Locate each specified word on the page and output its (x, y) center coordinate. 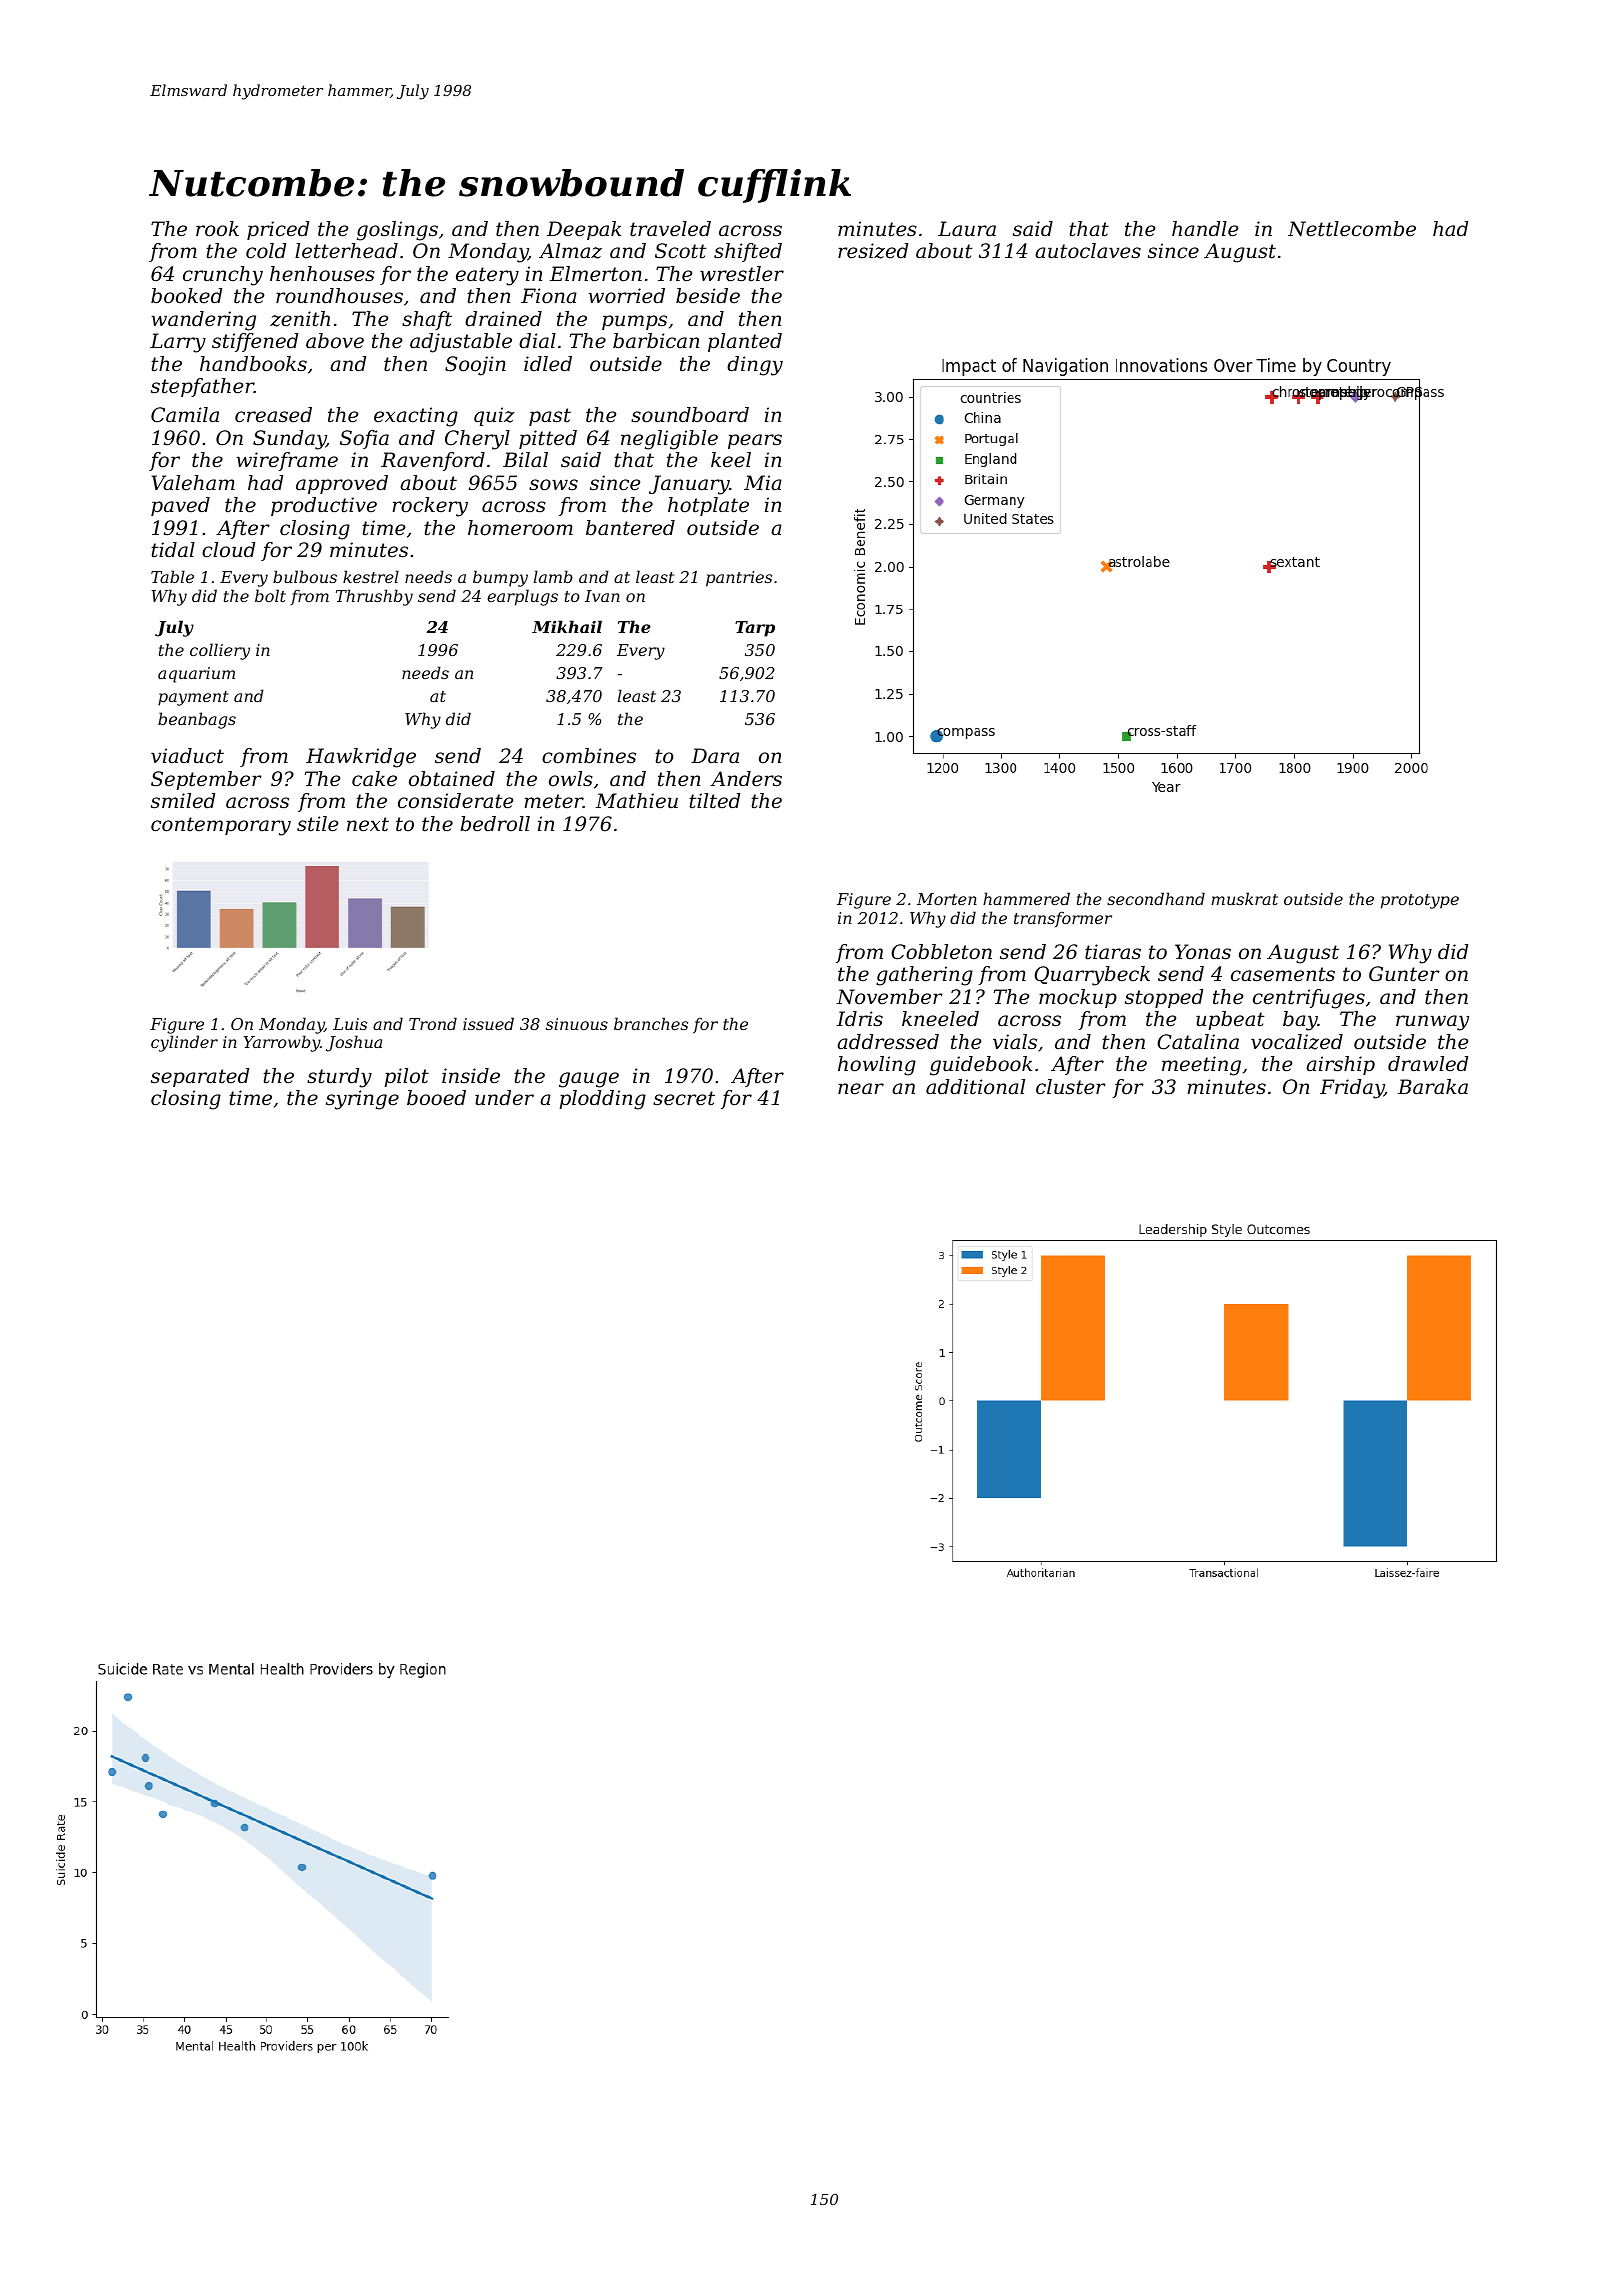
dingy (755, 366)
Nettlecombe (1352, 229)
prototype (1420, 901)
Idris (860, 1019)
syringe (362, 1100)
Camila (185, 415)
